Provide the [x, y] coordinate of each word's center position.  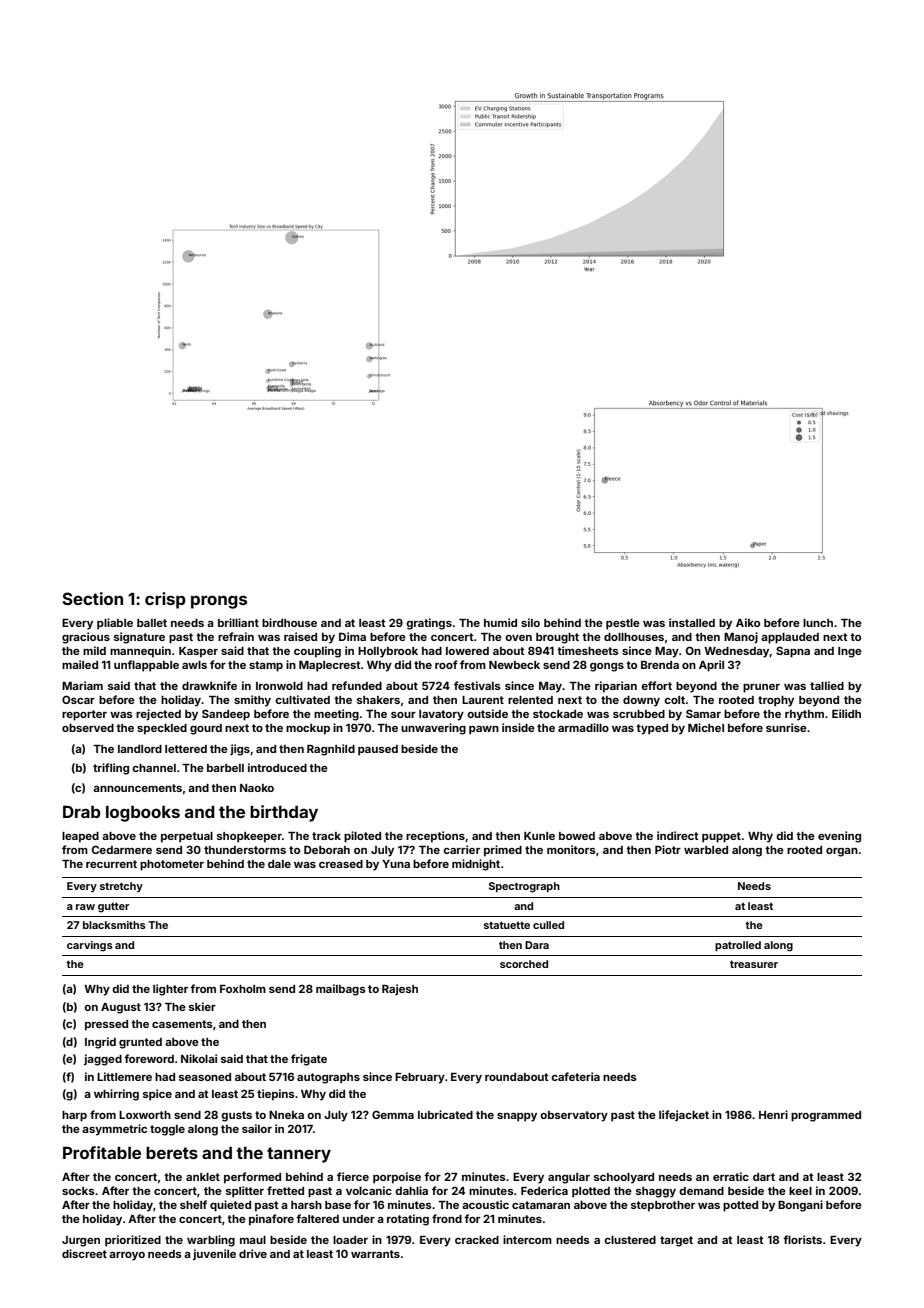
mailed [80, 664]
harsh [306, 1205]
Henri [773, 1114]
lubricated [445, 1114]
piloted [362, 837]
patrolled [738, 946]
